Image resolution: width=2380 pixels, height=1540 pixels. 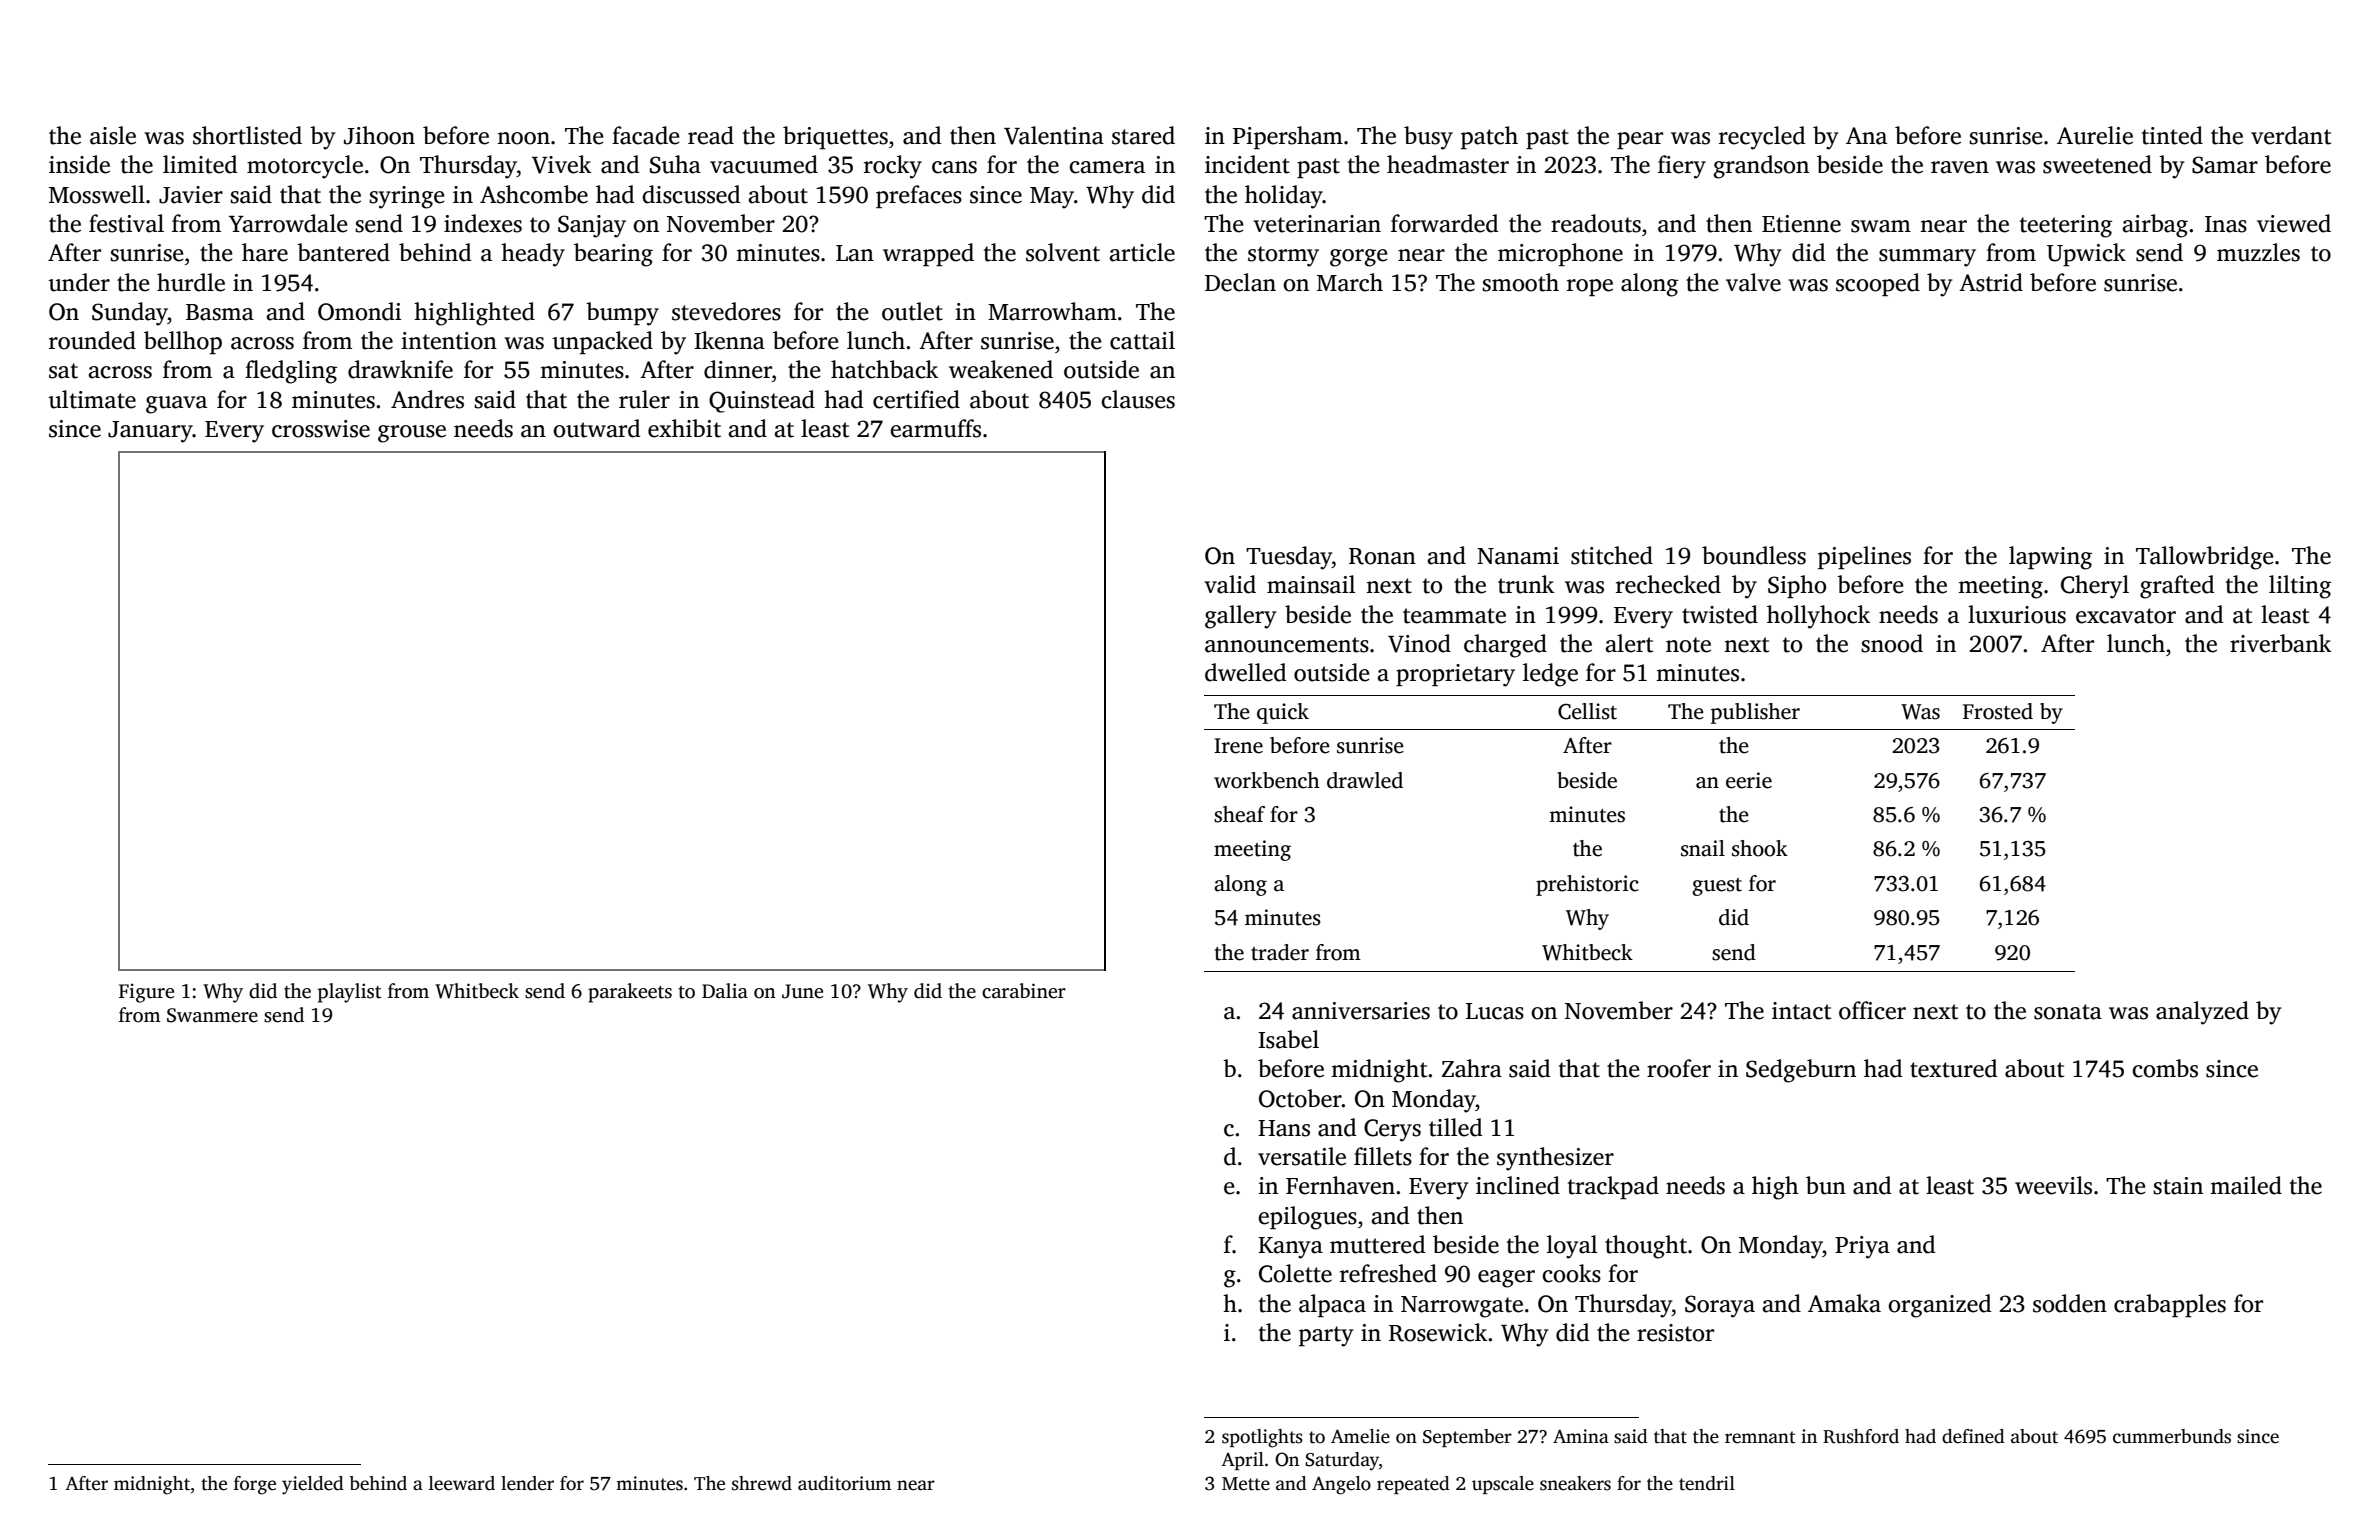 I want to click on bumpy, so click(x=622, y=314).
